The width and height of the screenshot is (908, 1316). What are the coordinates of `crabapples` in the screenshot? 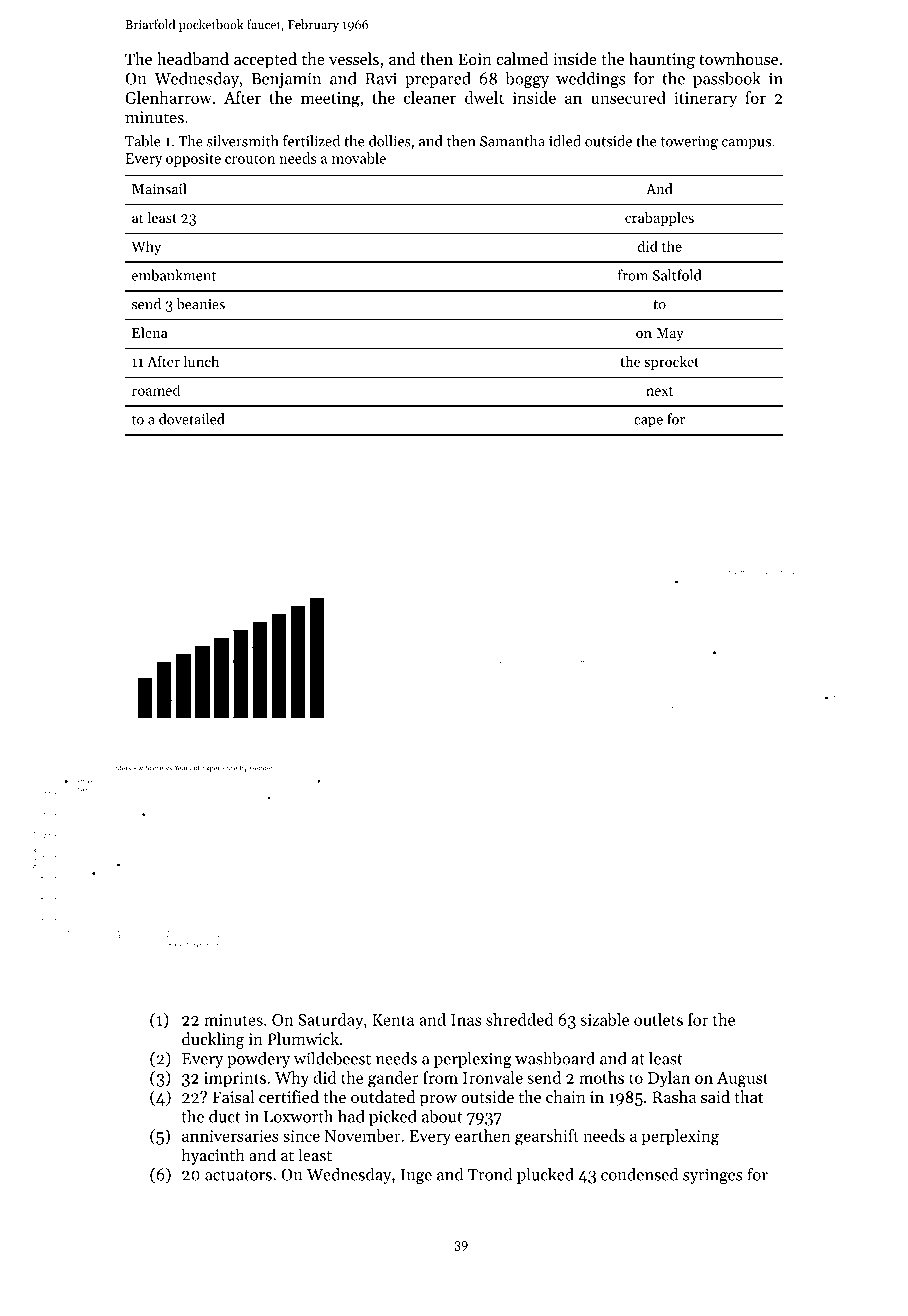 It's located at (659, 219).
